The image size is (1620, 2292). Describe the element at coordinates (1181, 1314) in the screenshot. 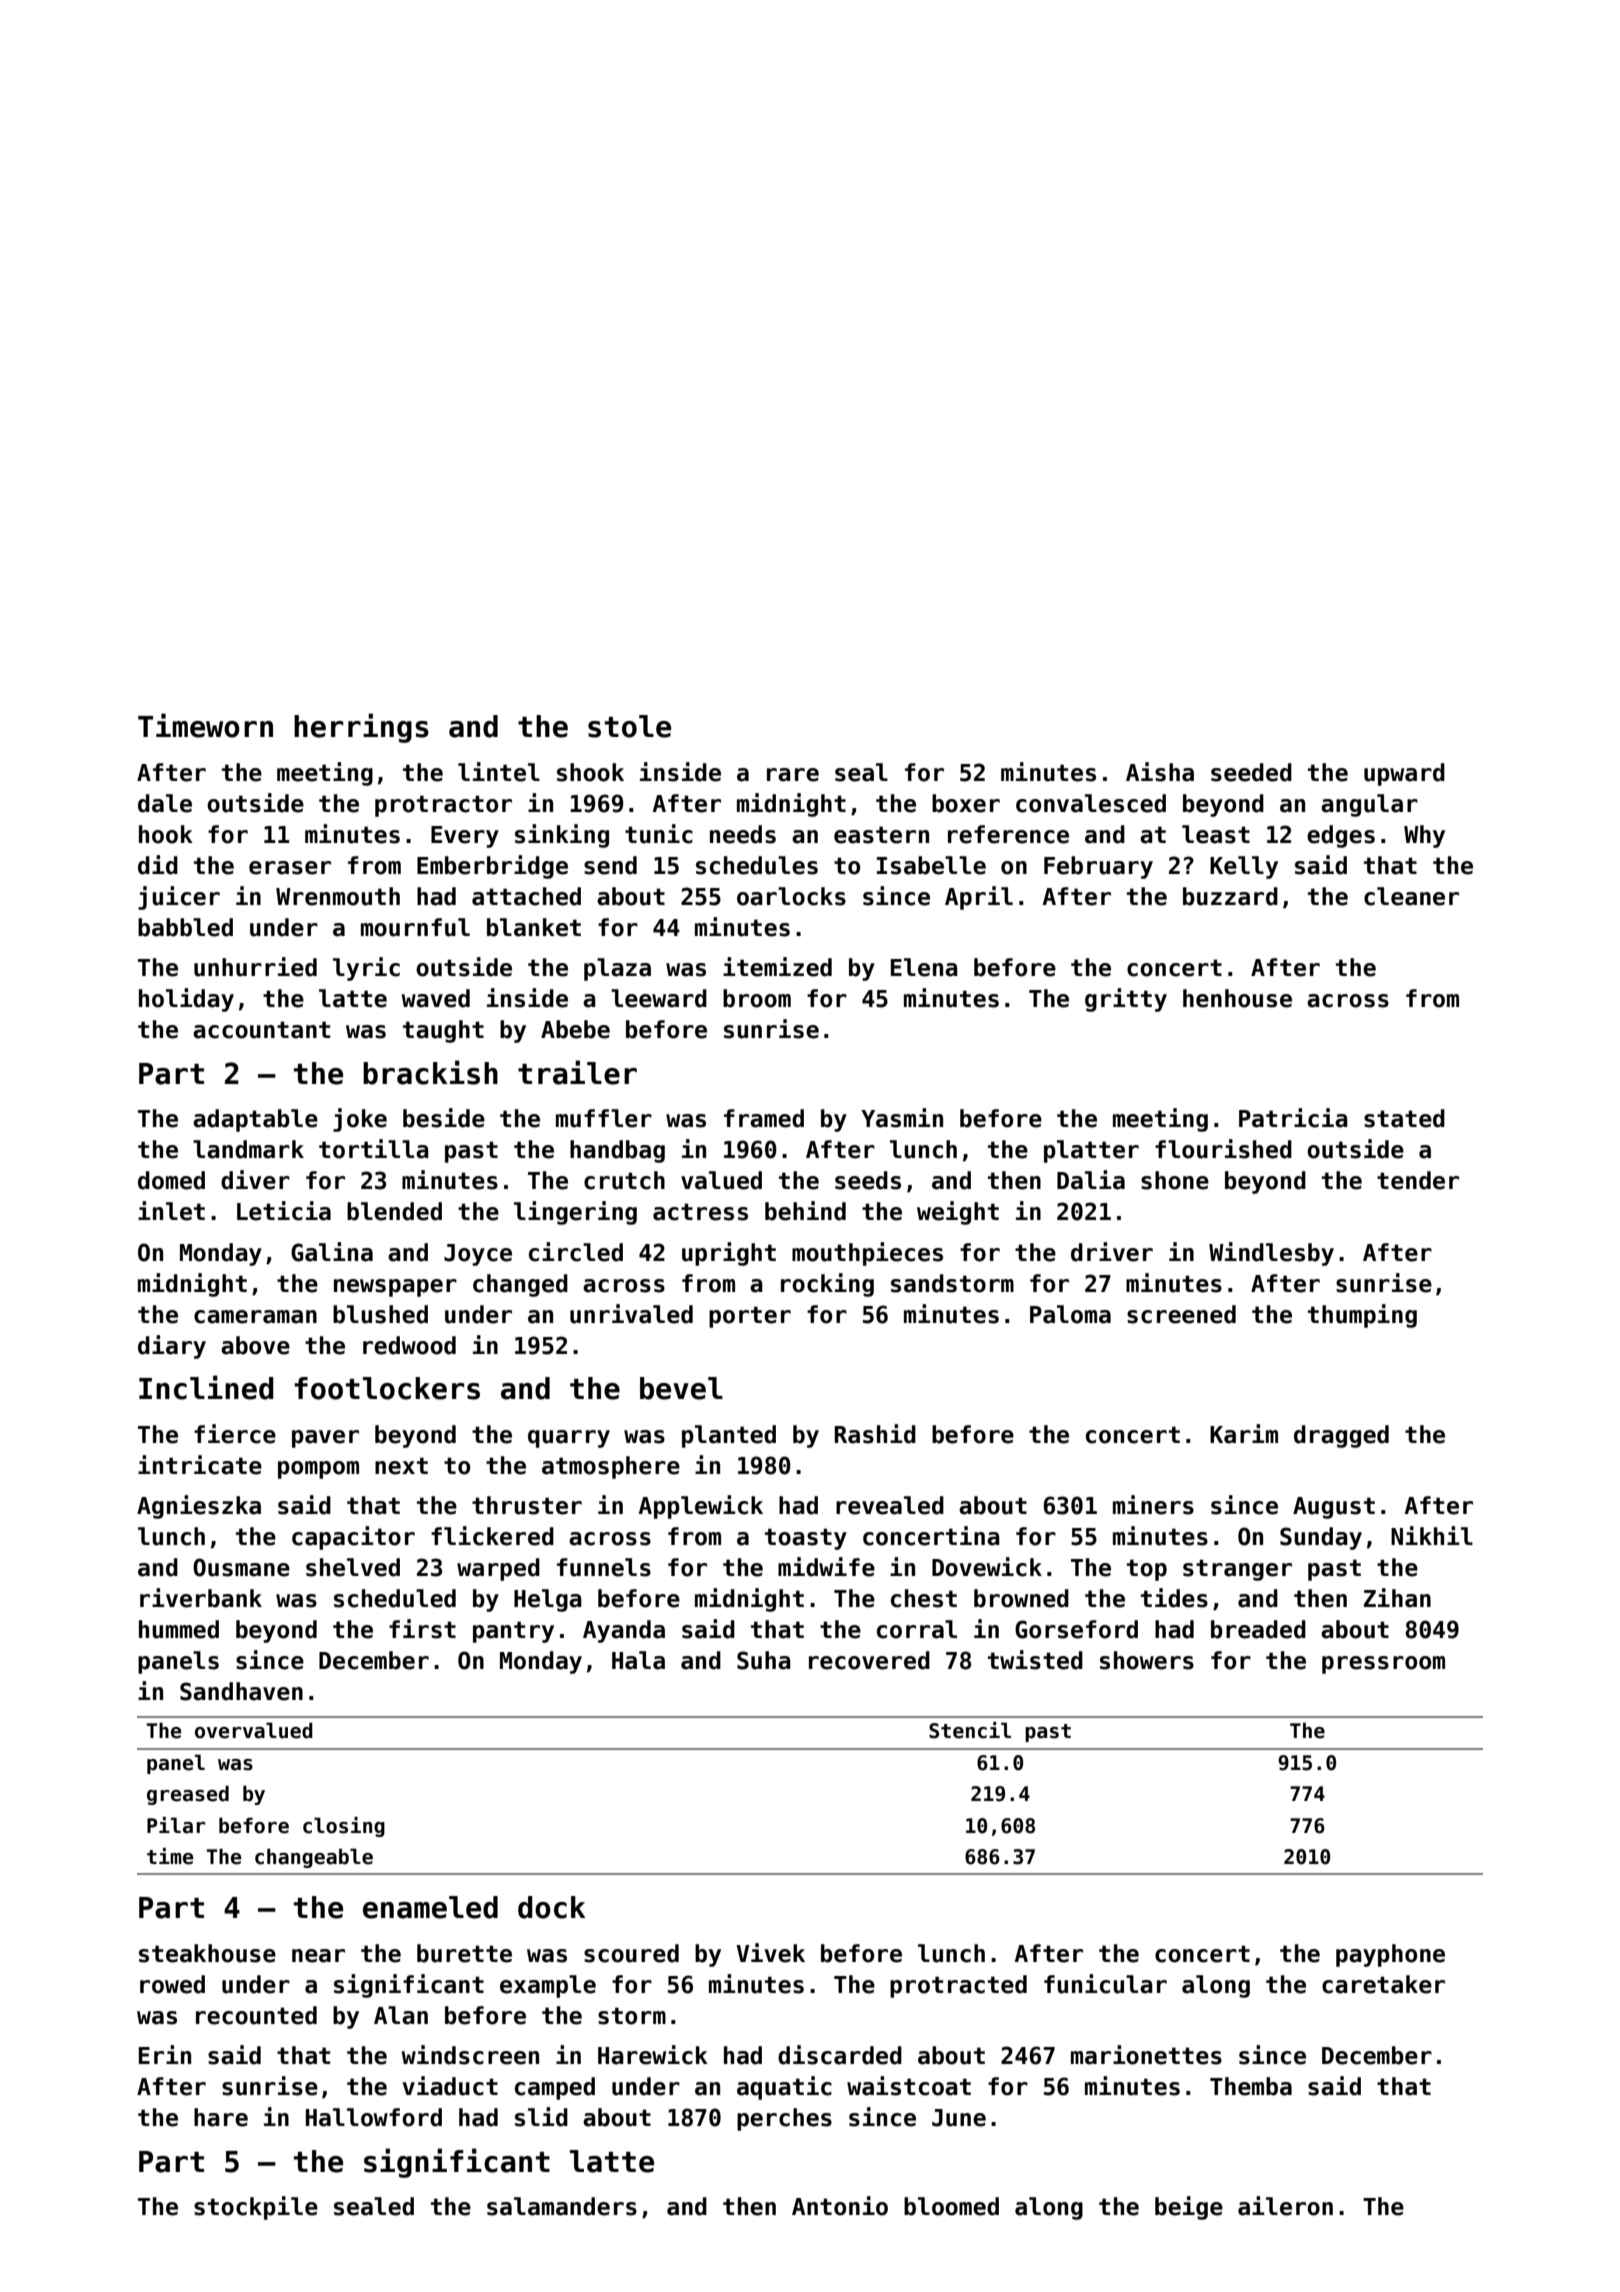

I see `screened` at that location.
